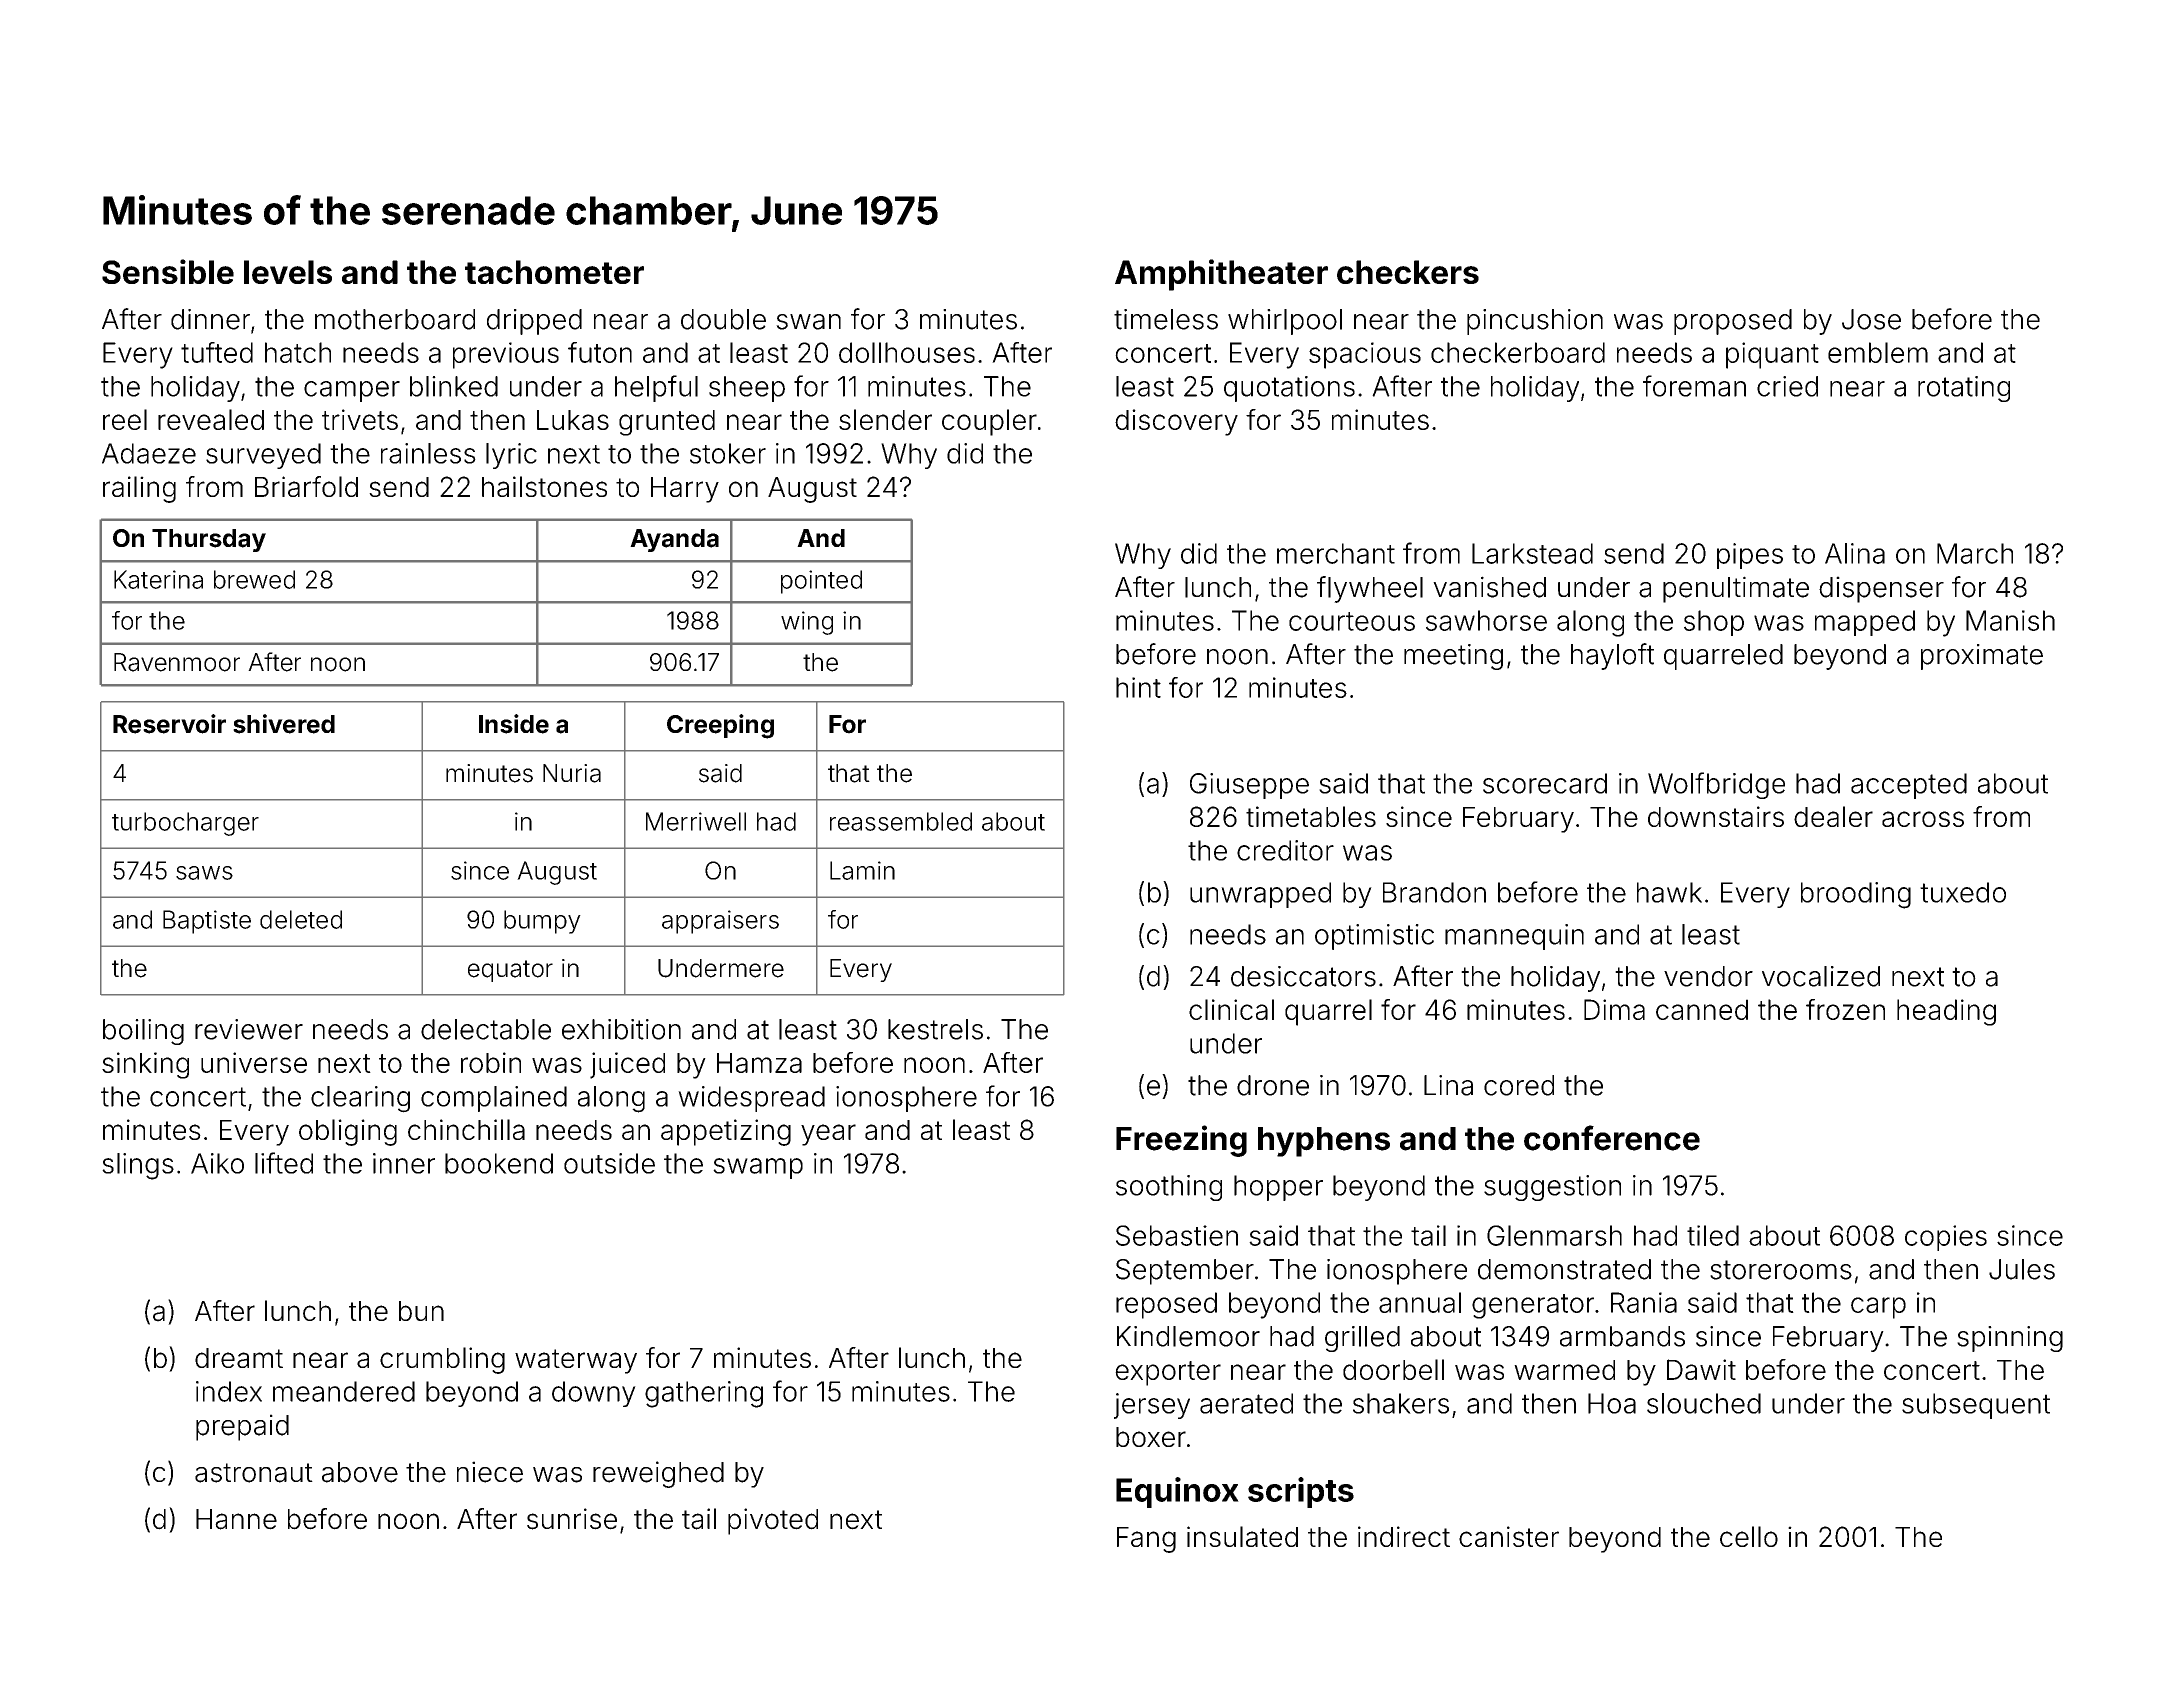  Describe the element at coordinates (554, 272) in the image. I see `tachometer` at that location.
